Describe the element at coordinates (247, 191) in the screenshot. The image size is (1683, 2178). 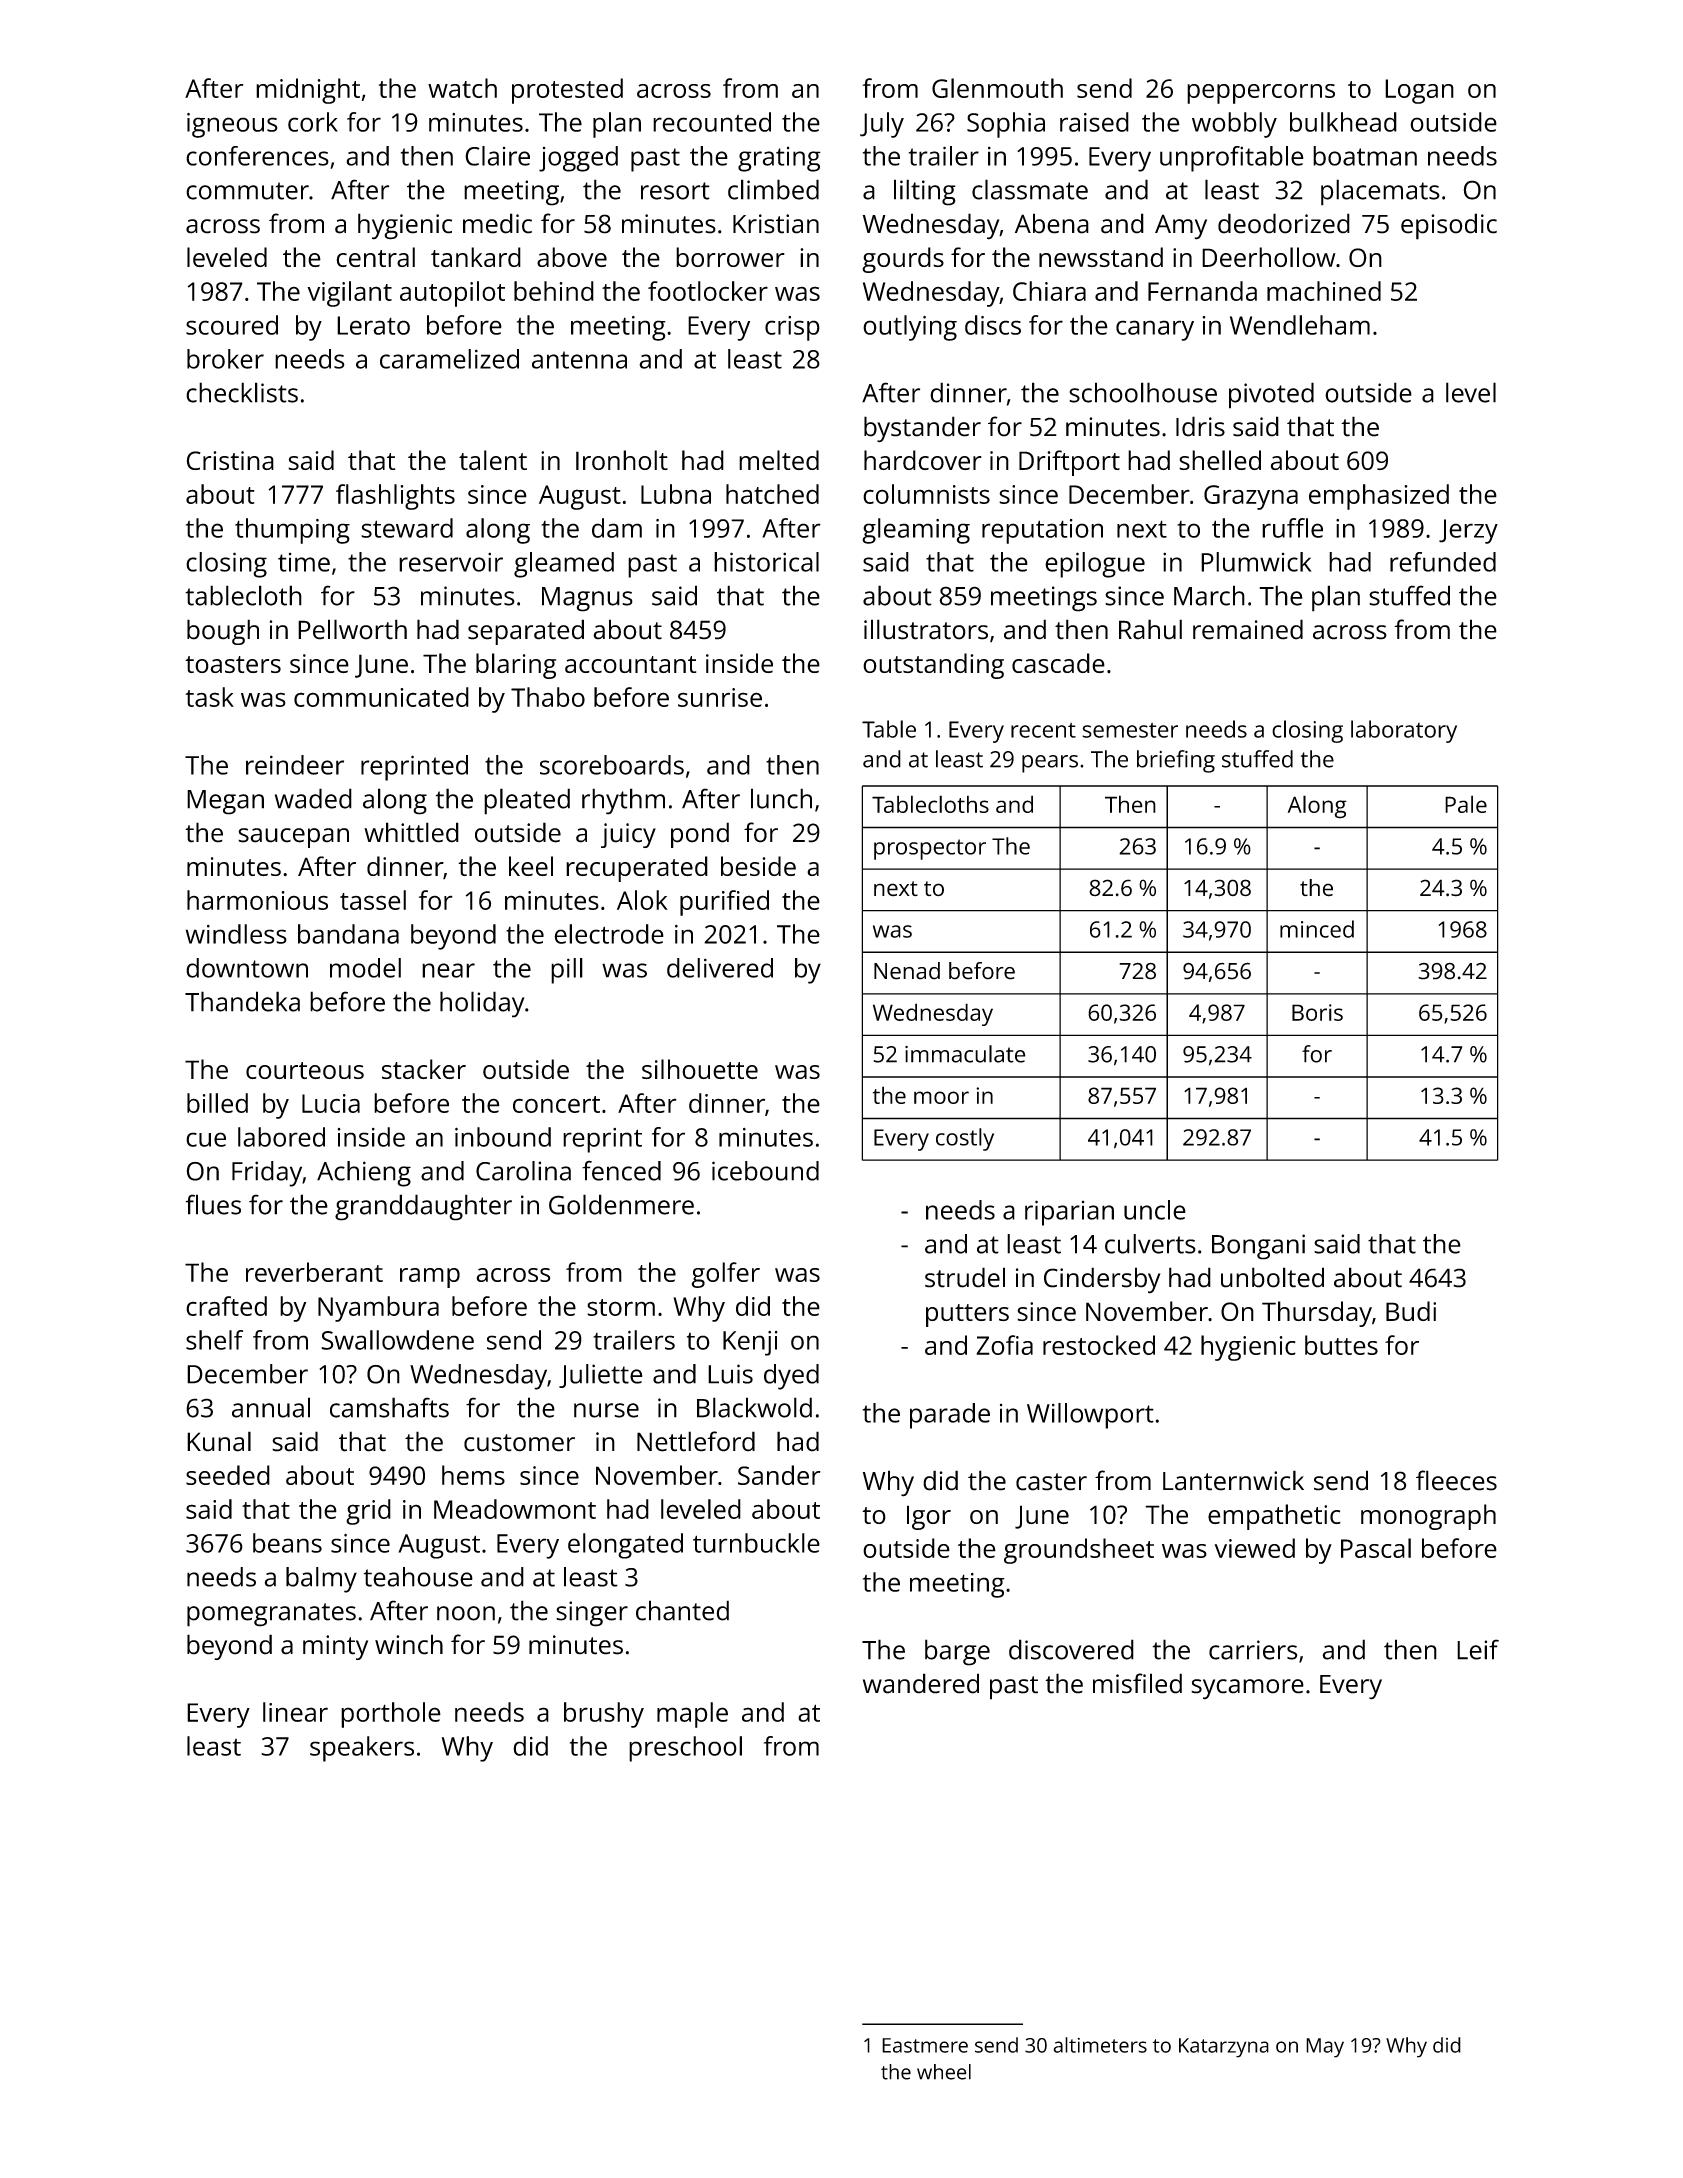
I see `commuter` at that location.
